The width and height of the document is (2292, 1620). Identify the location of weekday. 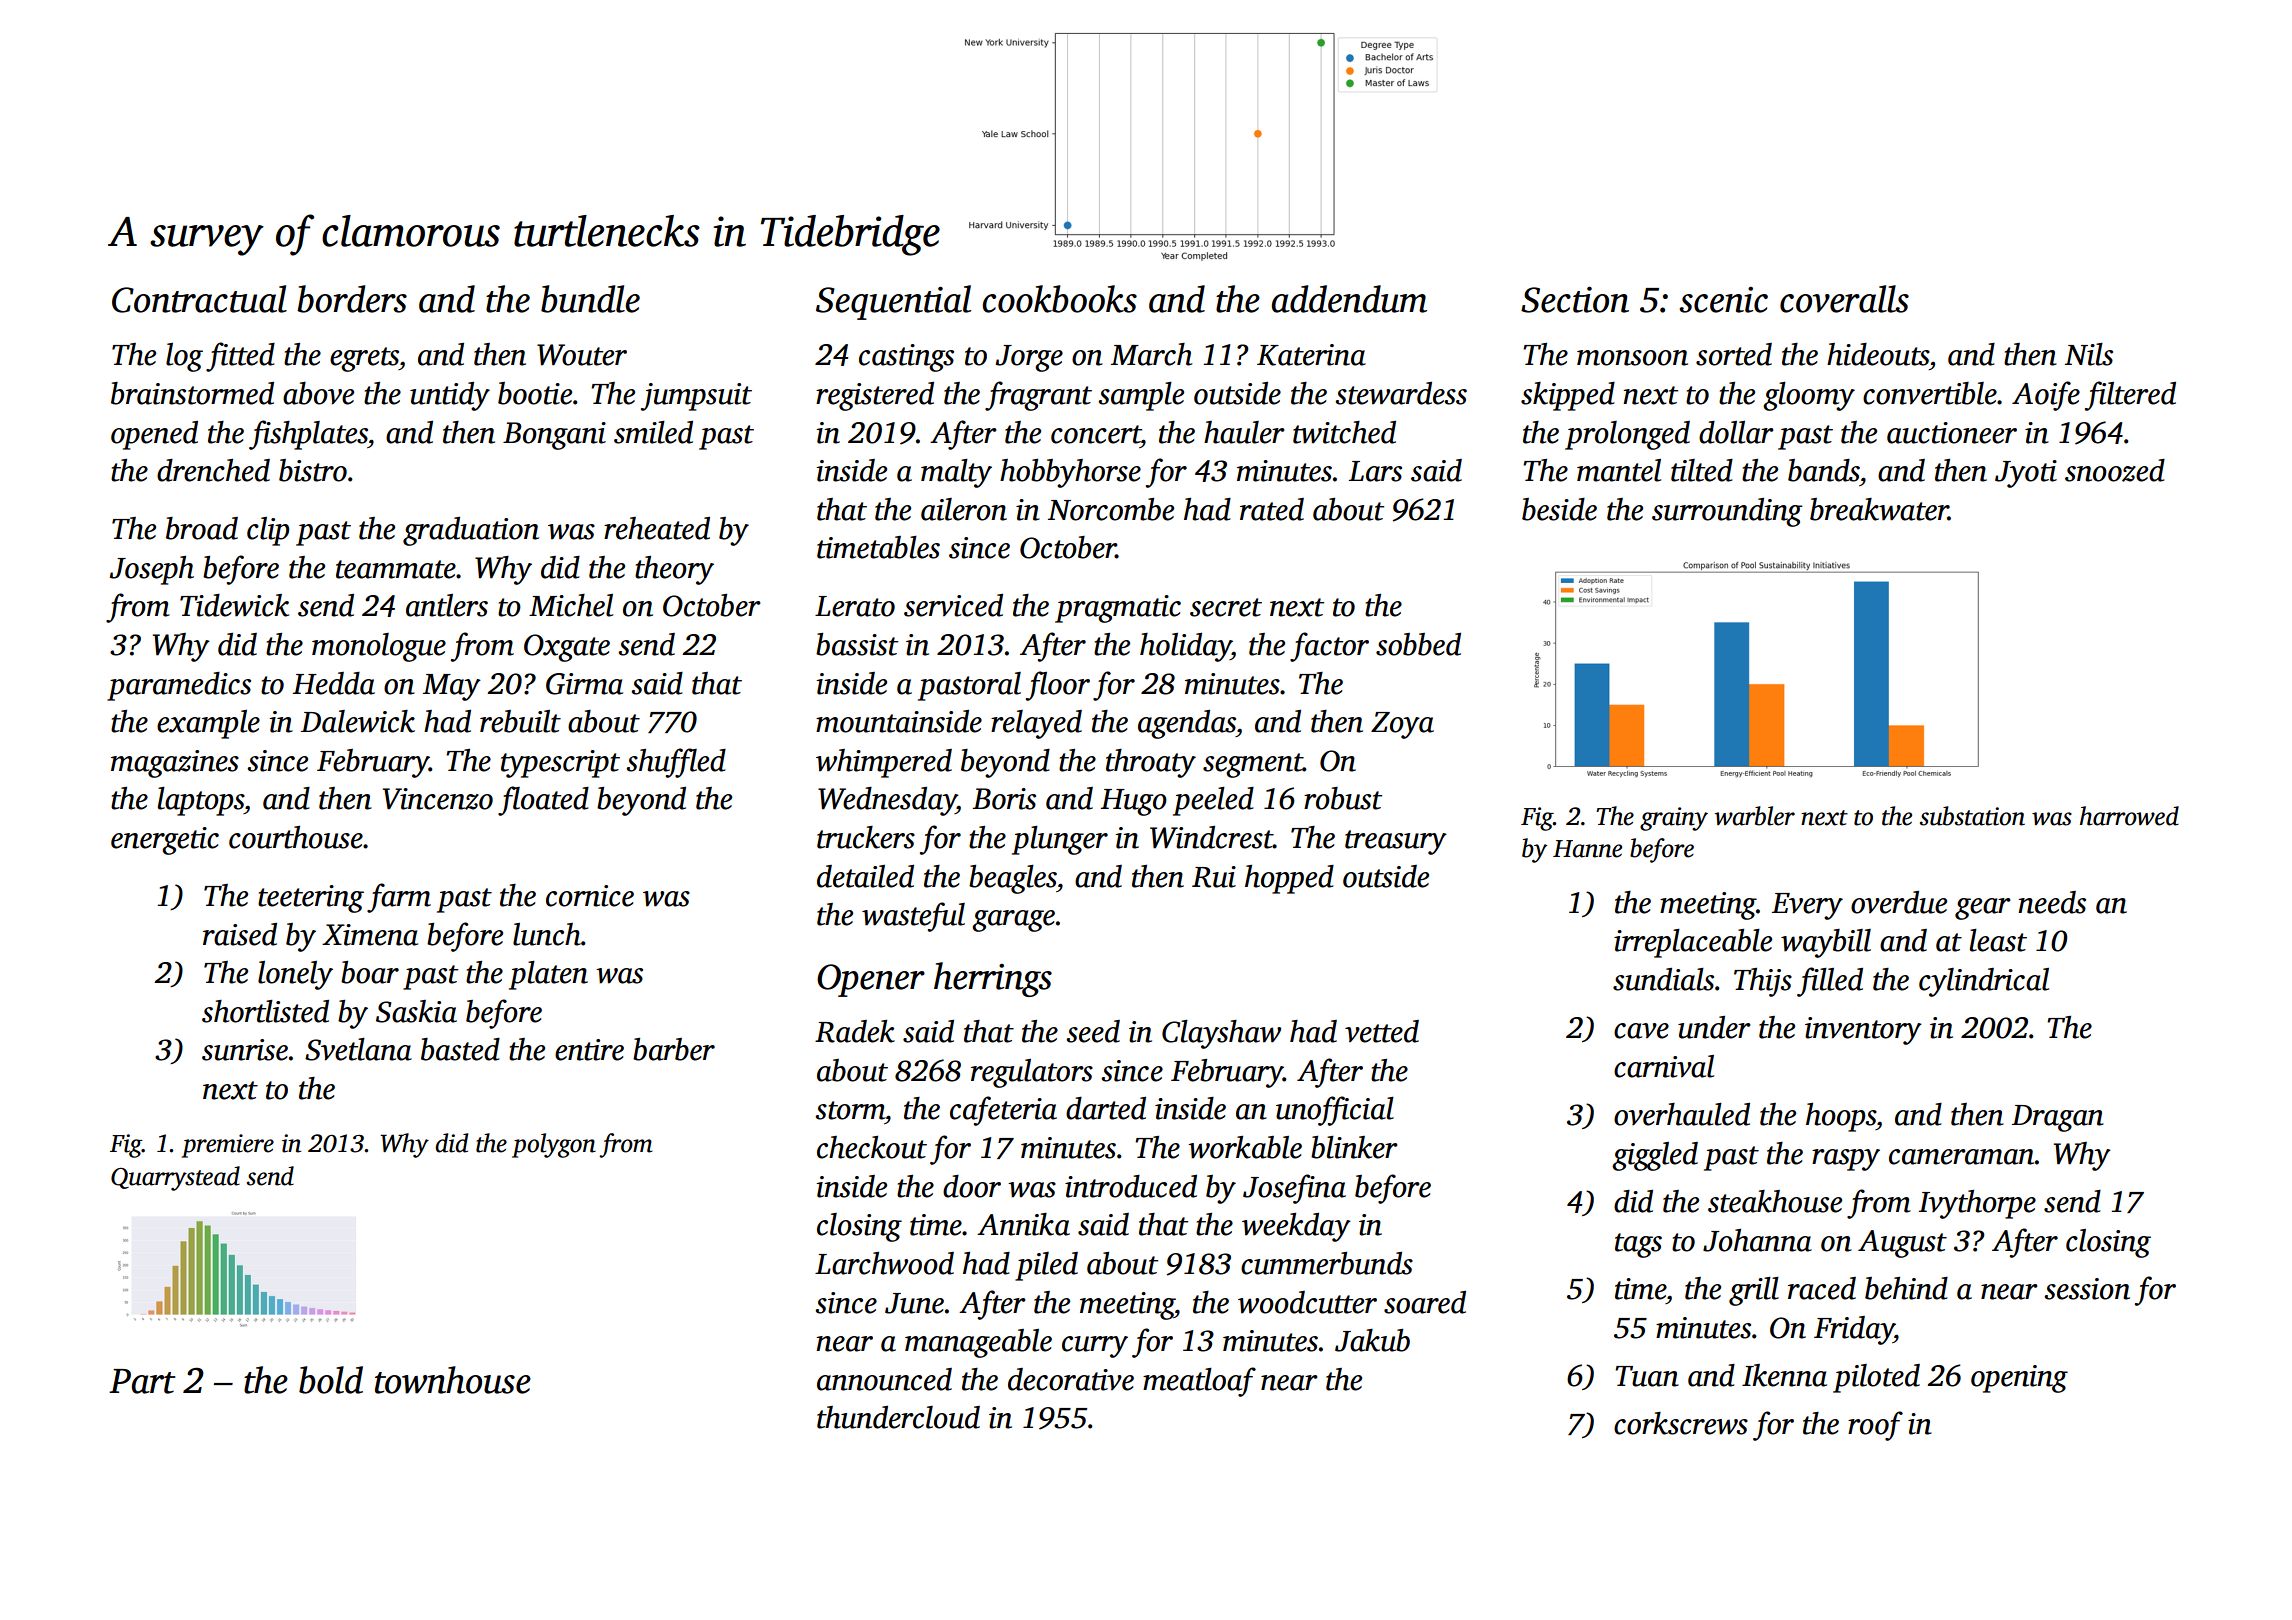
(1296, 1227).
